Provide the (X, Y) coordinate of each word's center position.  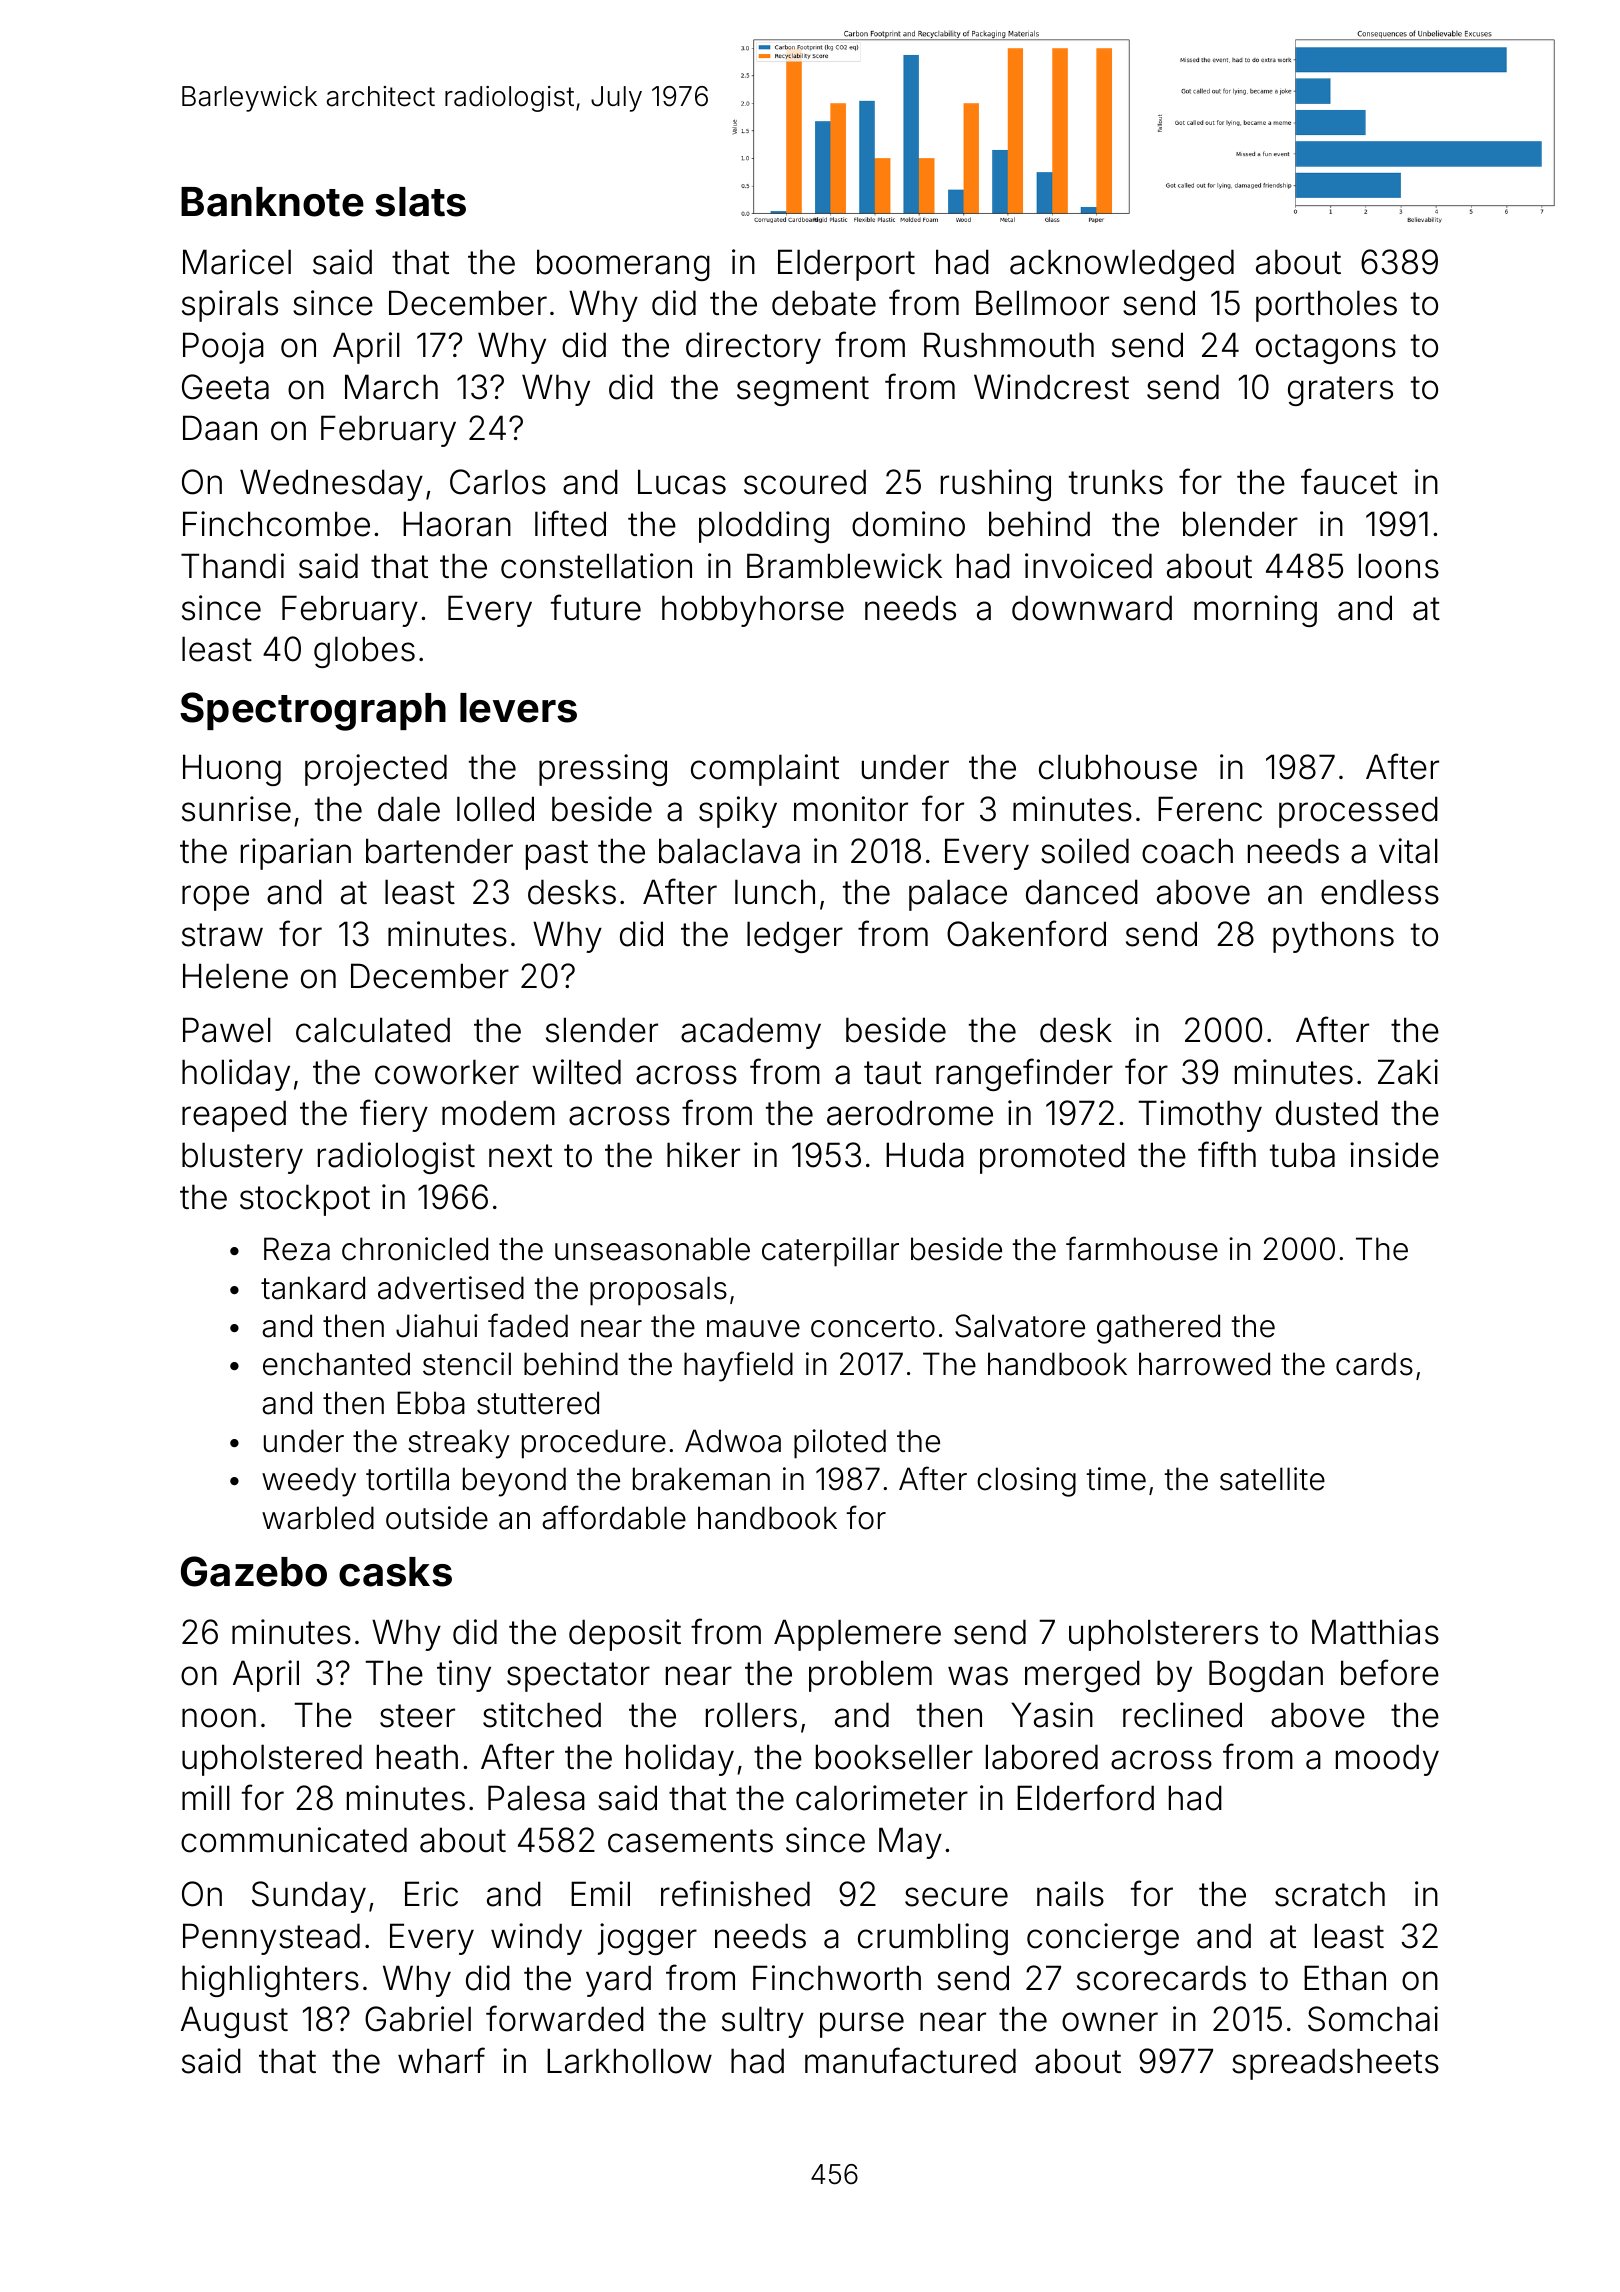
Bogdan (1266, 1676)
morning (1255, 611)
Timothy (1200, 1116)
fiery (394, 1115)
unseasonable (652, 1249)
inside (1394, 1155)
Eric (431, 1894)
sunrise (236, 809)
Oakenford (1026, 933)
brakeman (701, 1479)
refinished (735, 1893)
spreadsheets (1335, 2064)
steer (417, 1716)
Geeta (225, 387)
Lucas (682, 482)
